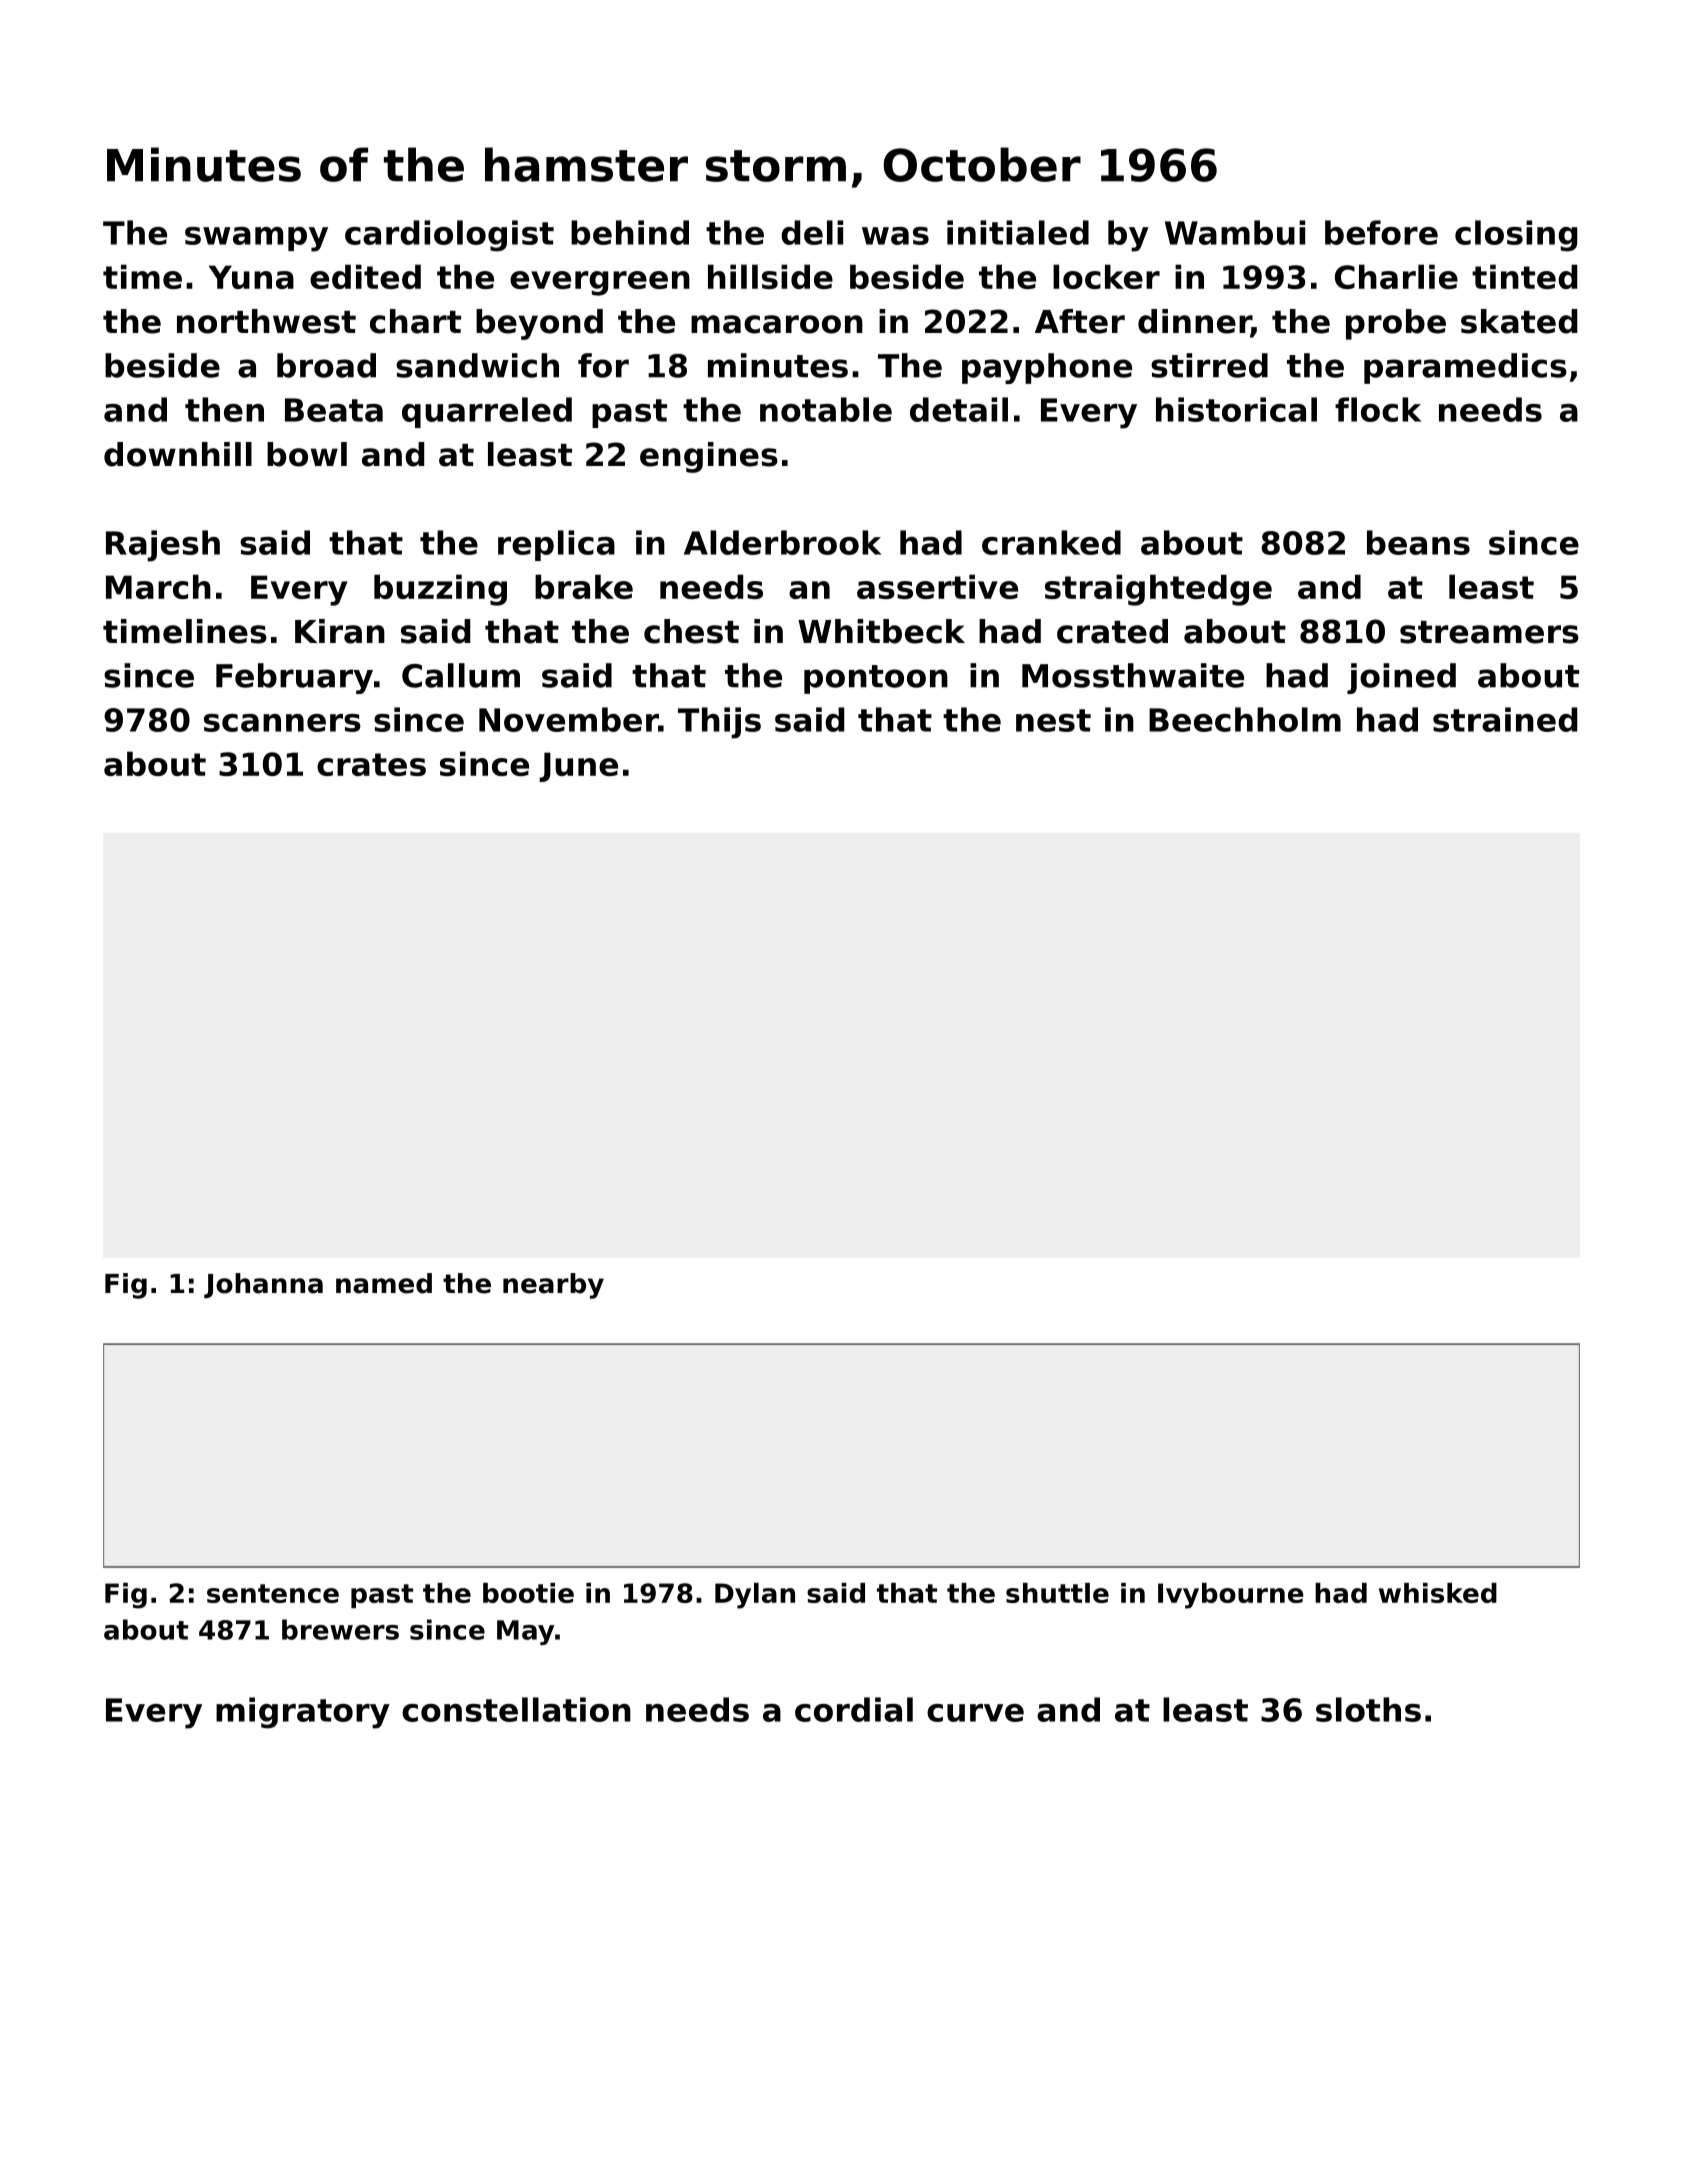  What do you see at coordinates (256, 239) in the document?
I see `swampy` at bounding box center [256, 239].
